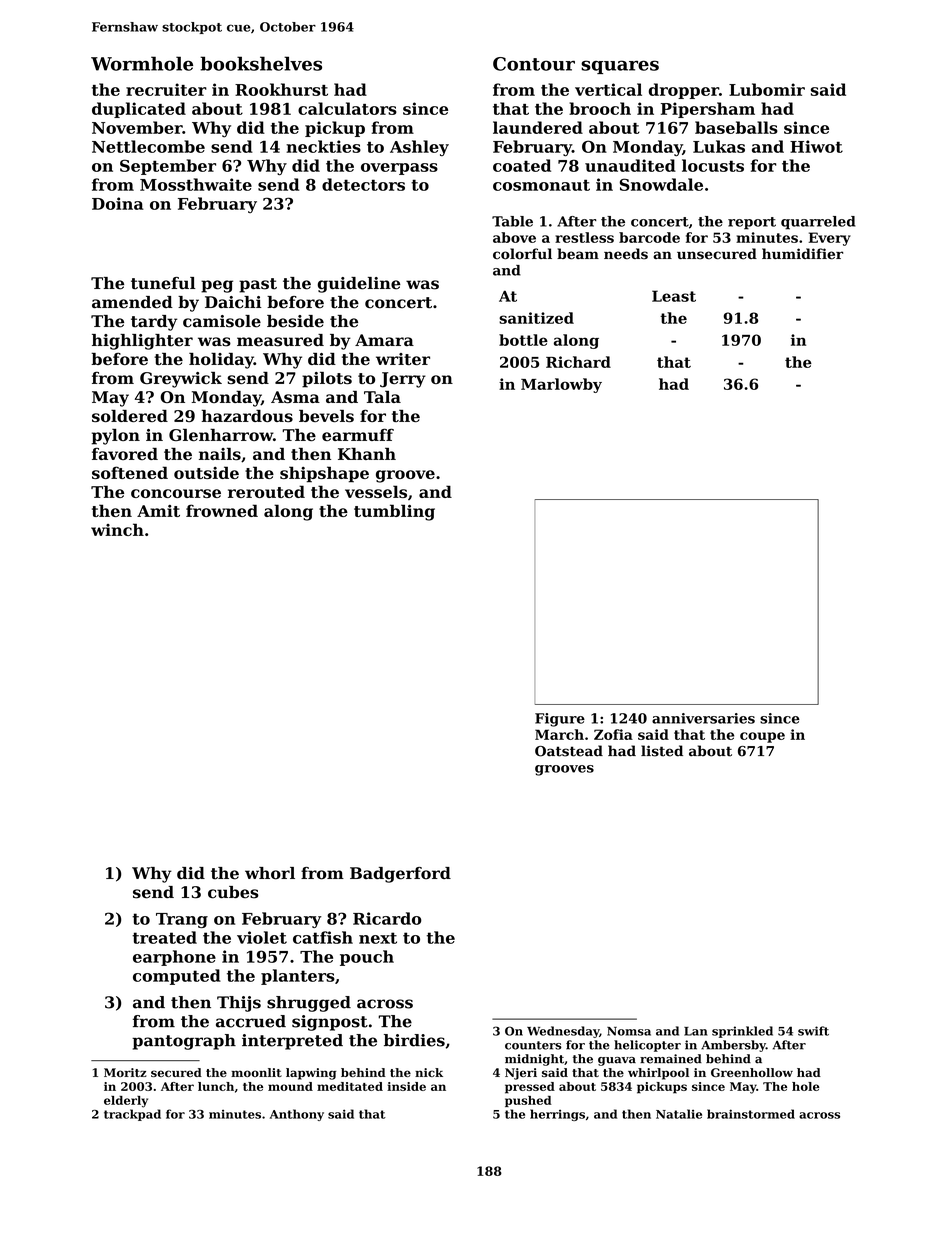 Image resolution: width=952 pixels, height=1233 pixels. Describe the element at coordinates (762, 737) in the page. I see `coupe` at that location.
